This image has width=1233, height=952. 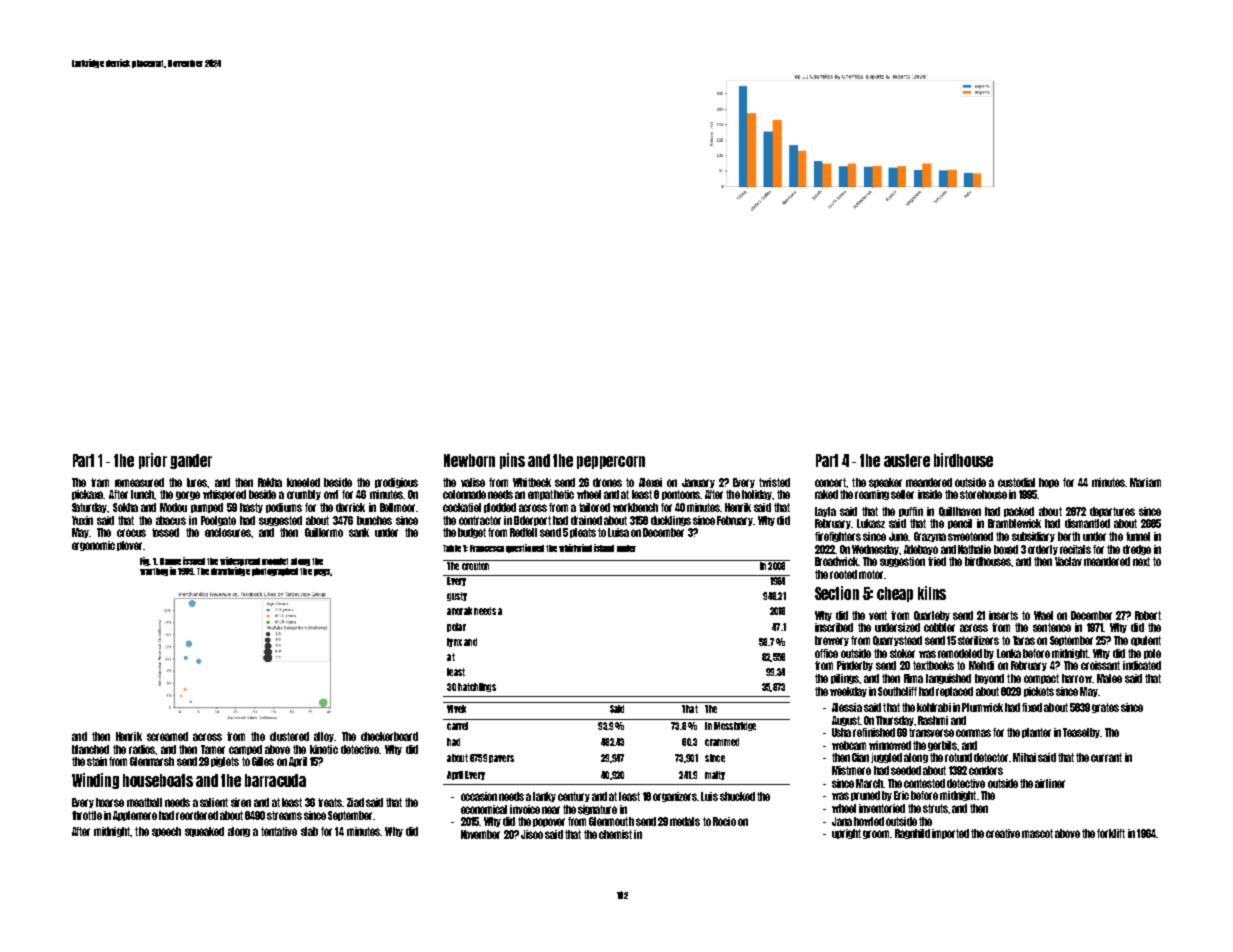 I want to click on next, so click(x=1141, y=561).
